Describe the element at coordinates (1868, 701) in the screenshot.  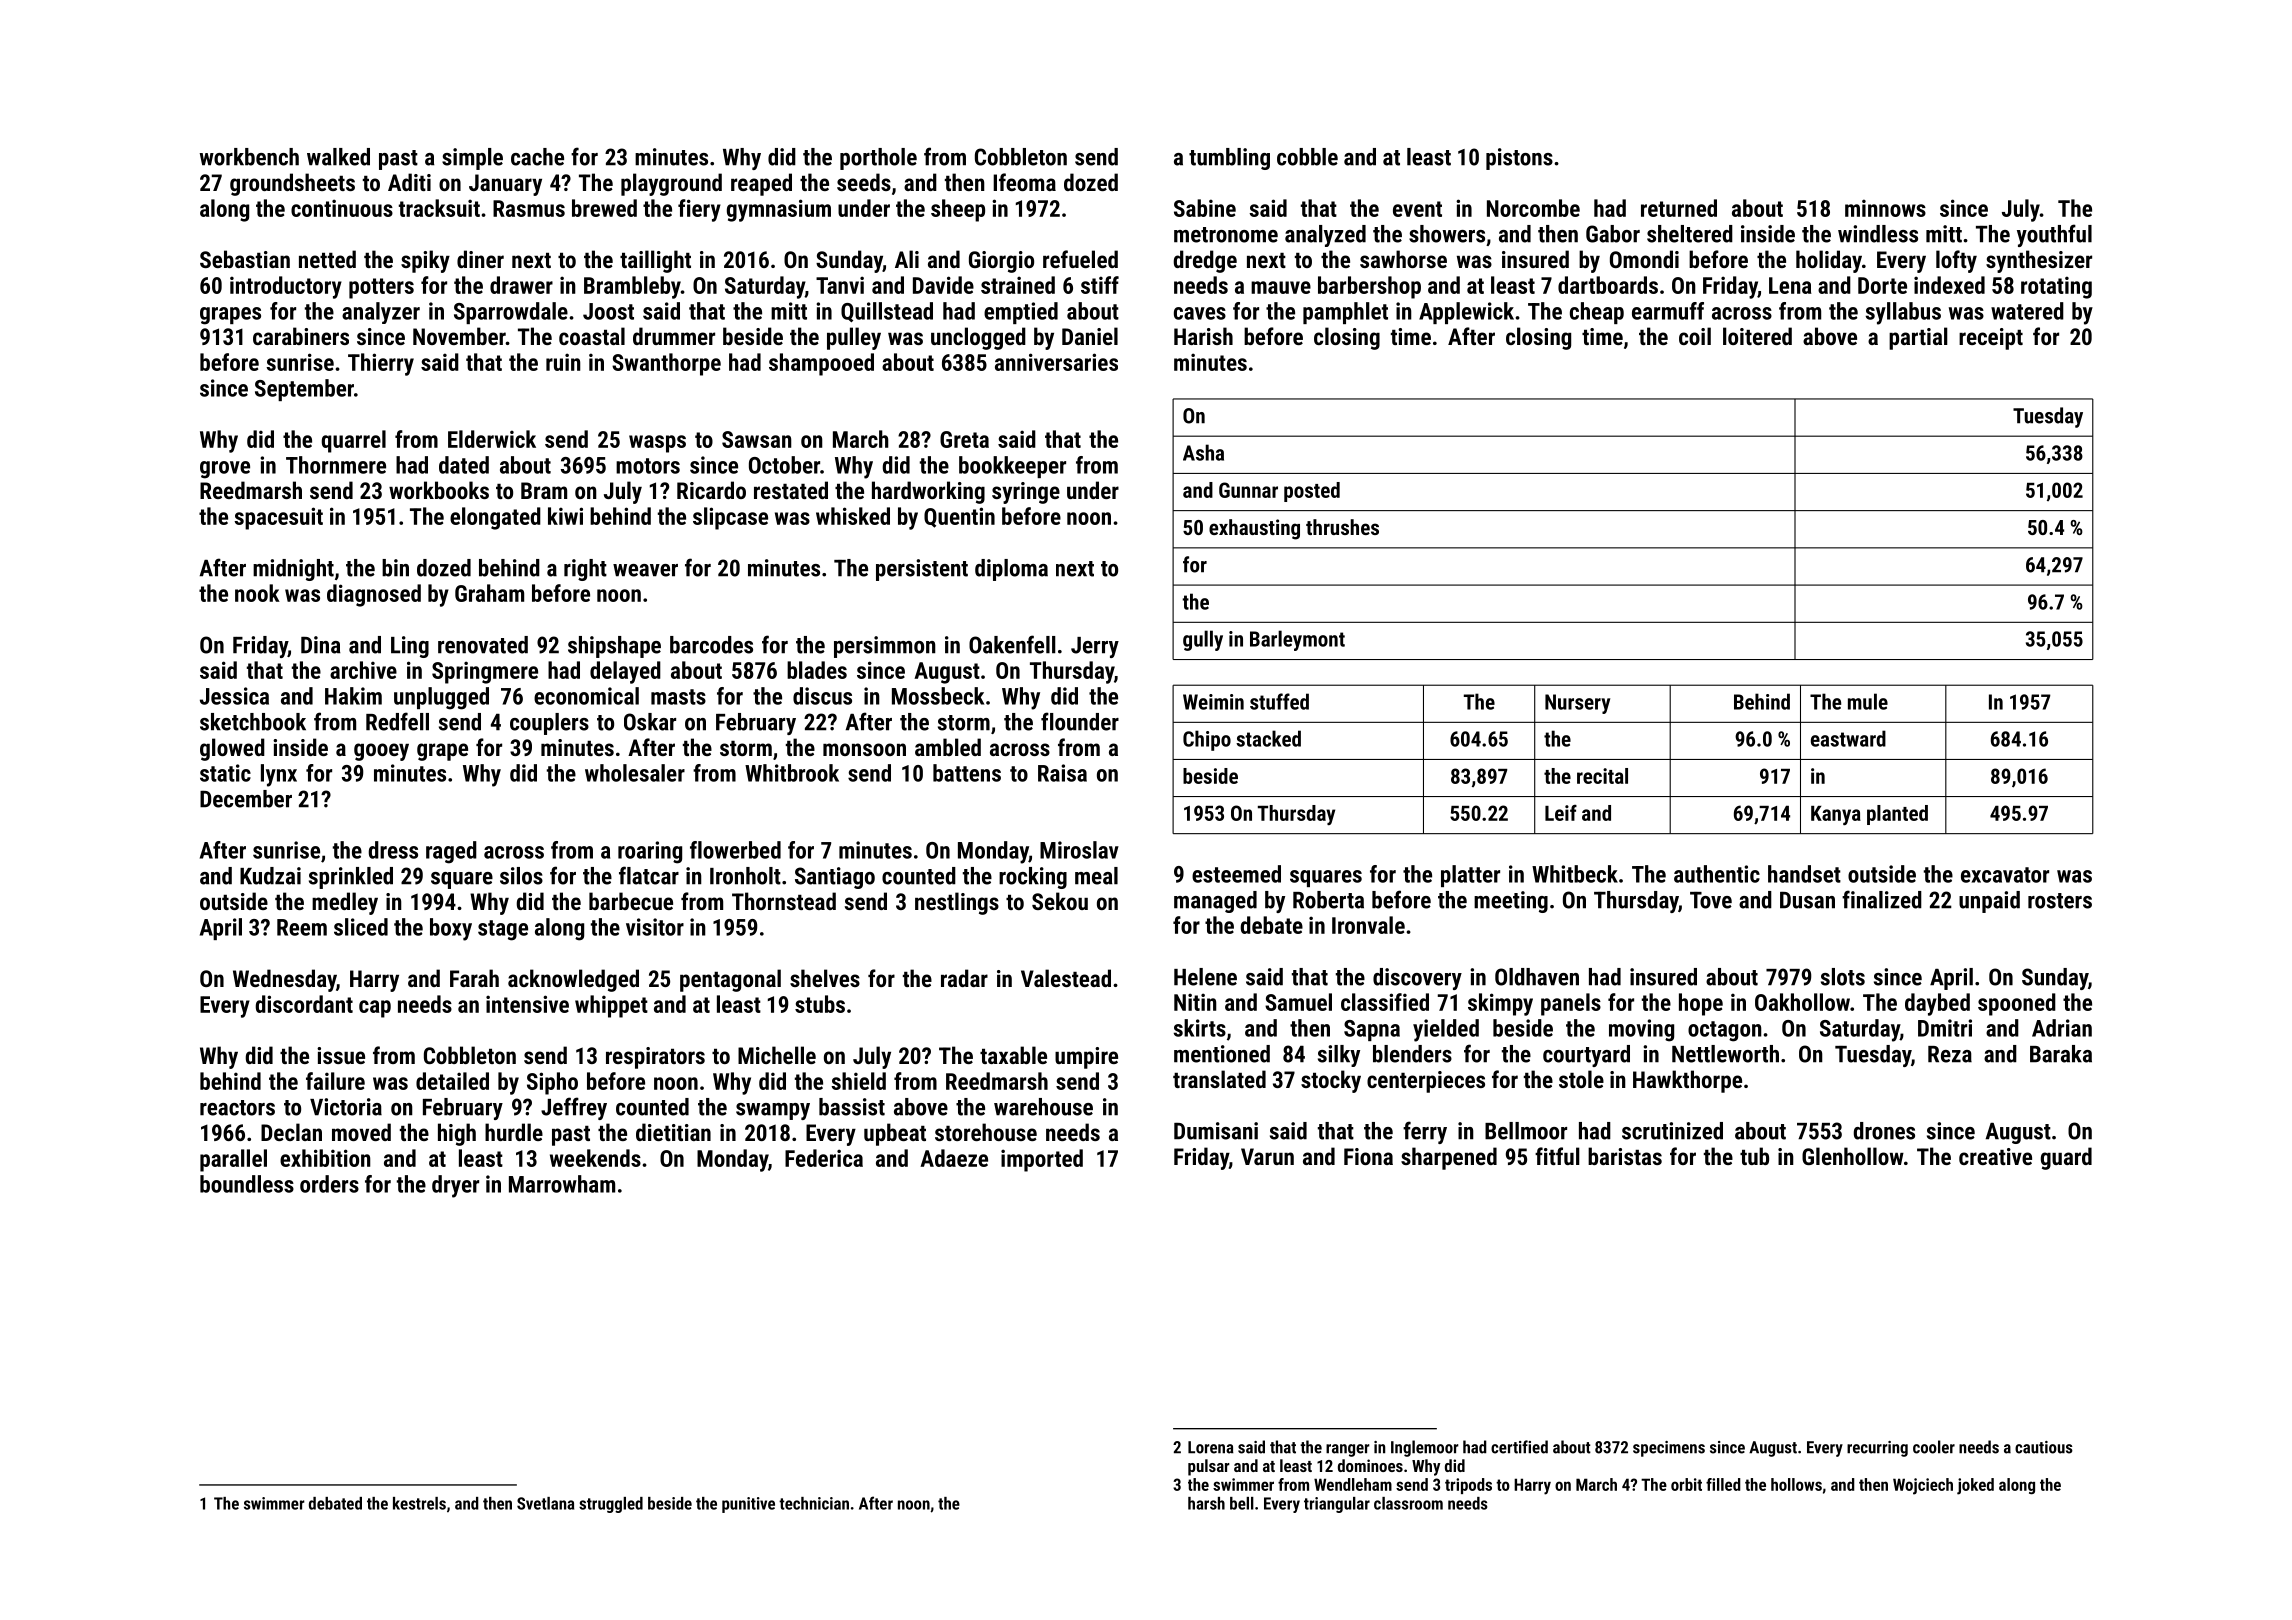
I see `mule` at that location.
